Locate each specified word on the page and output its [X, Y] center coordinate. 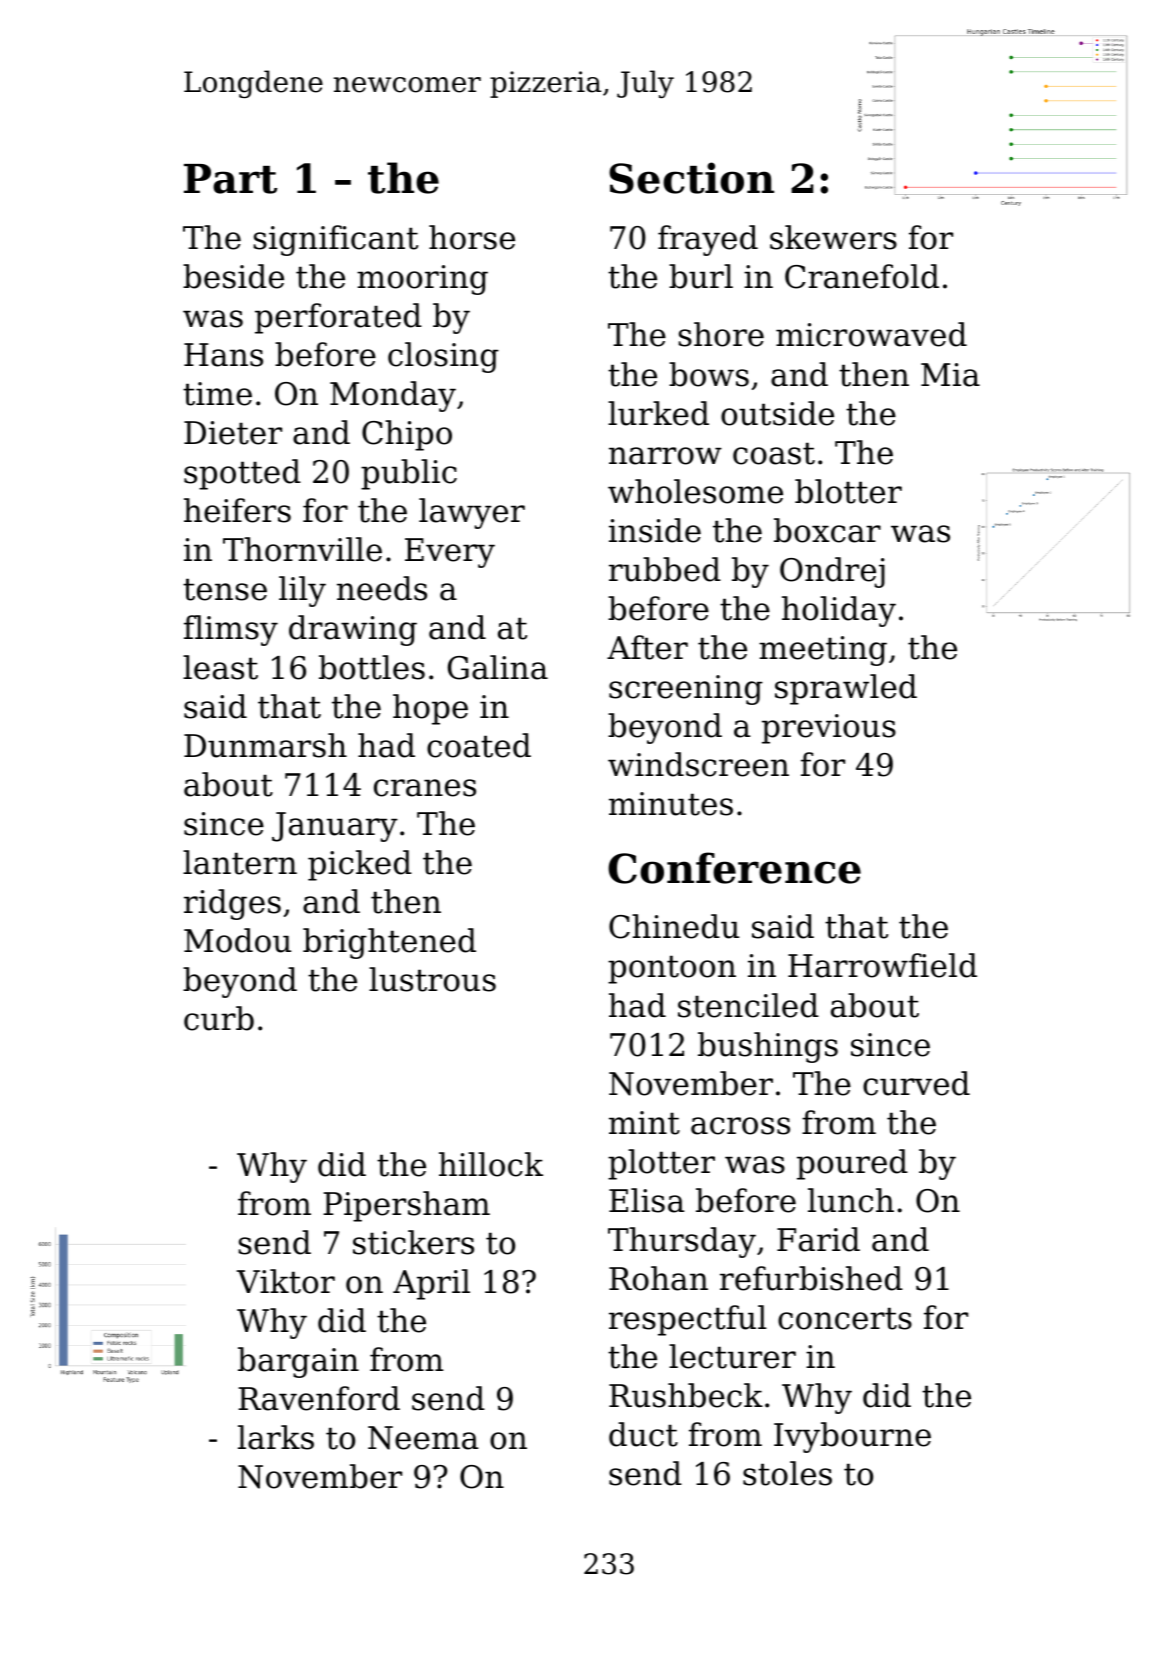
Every [450, 553]
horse [472, 237]
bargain [298, 1362]
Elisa [647, 1200]
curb [219, 1018]
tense [225, 589]
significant [335, 240]
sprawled [846, 689]
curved [916, 1083]
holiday [839, 611]
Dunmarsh [265, 745]
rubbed [665, 569]
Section [691, 178]
